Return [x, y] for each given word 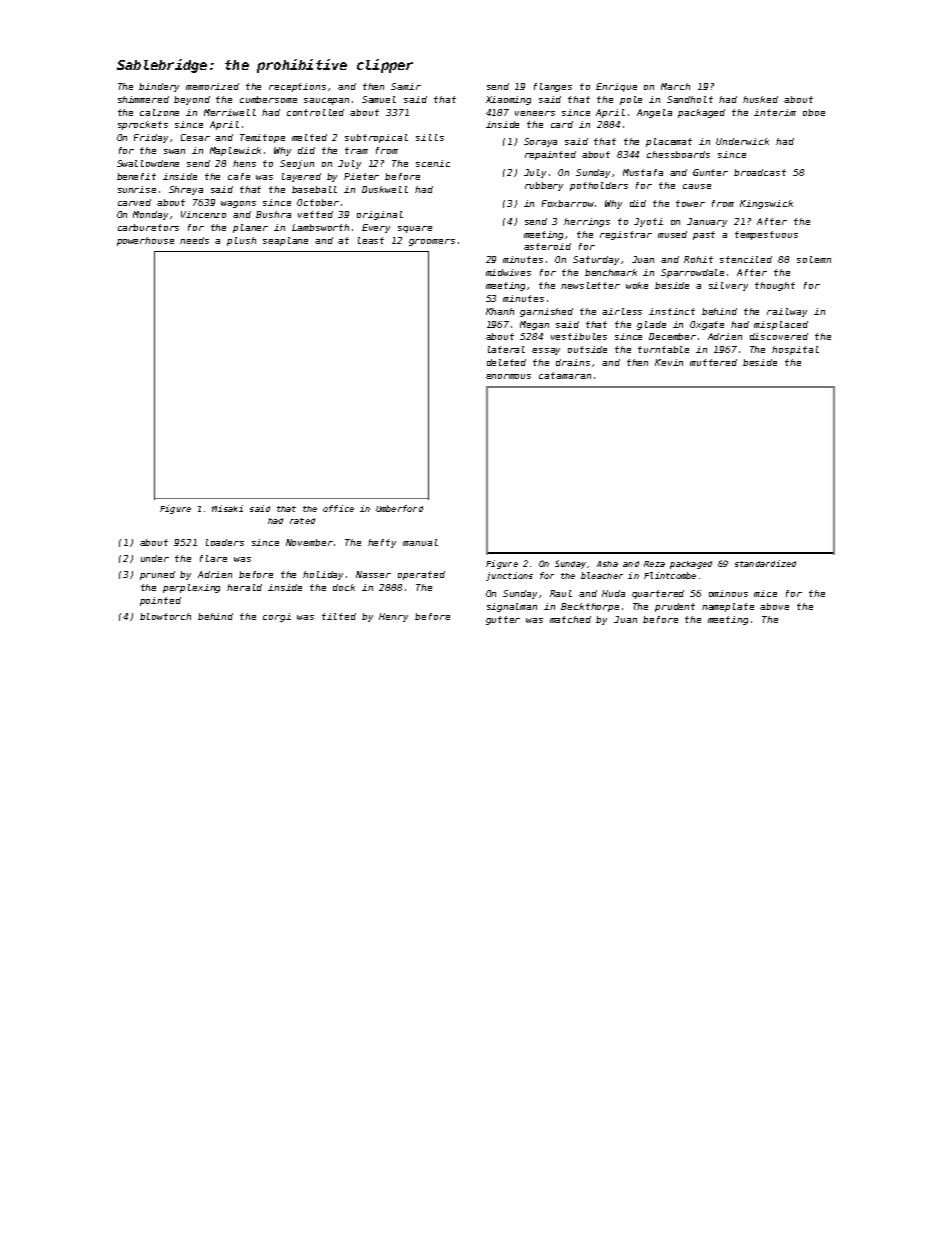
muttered [713, 362]
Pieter [361, 176]
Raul [561, 593]
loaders [225, 542]
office [338, 508]
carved [134, 202]
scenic [433, 163]
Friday [151, 138]
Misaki [227, 508]
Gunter [710, 172]
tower [690, 203]
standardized [765, 563]
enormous [508, 376]
